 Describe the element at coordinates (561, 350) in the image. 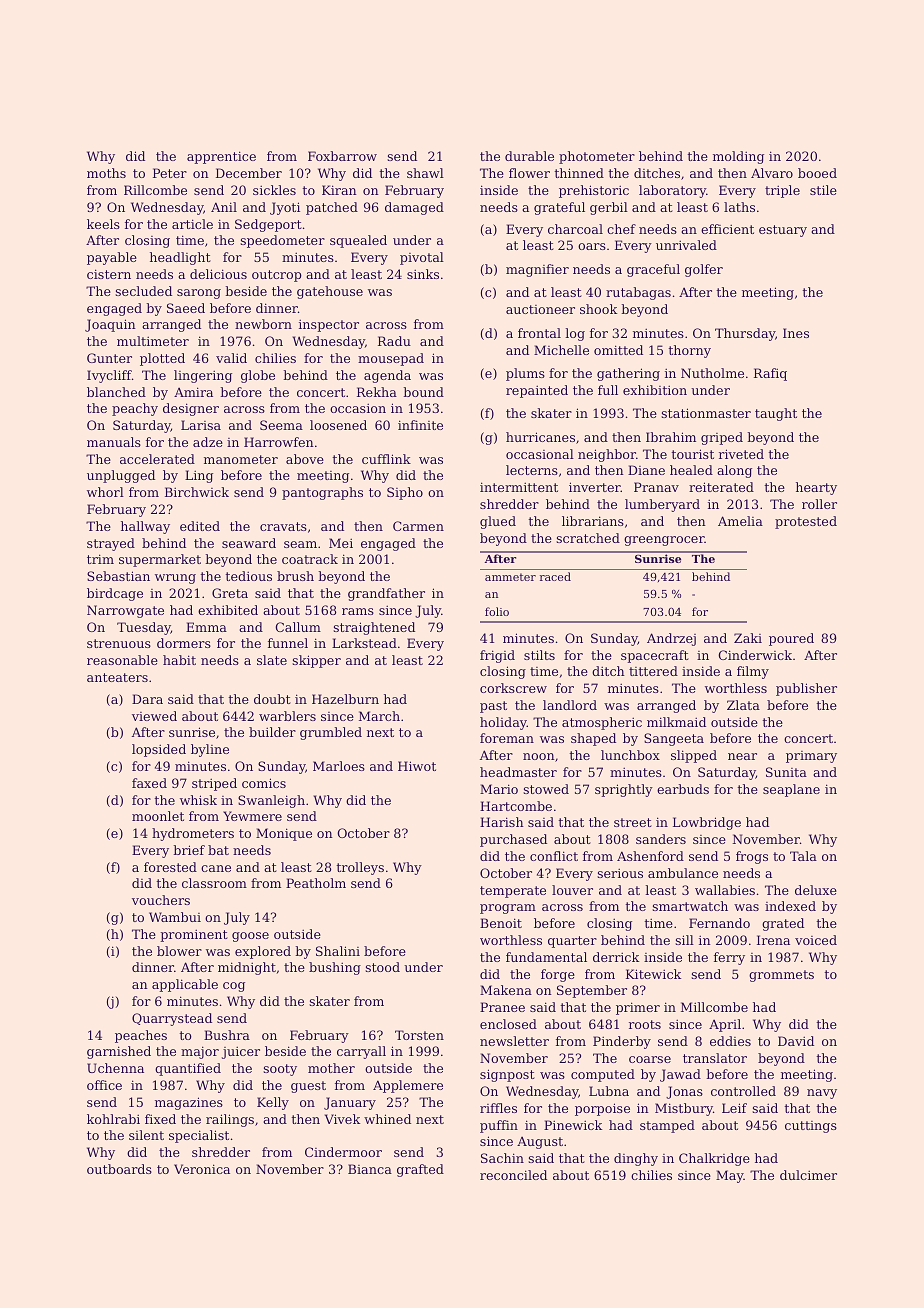

I see `Michelle` at that location.
